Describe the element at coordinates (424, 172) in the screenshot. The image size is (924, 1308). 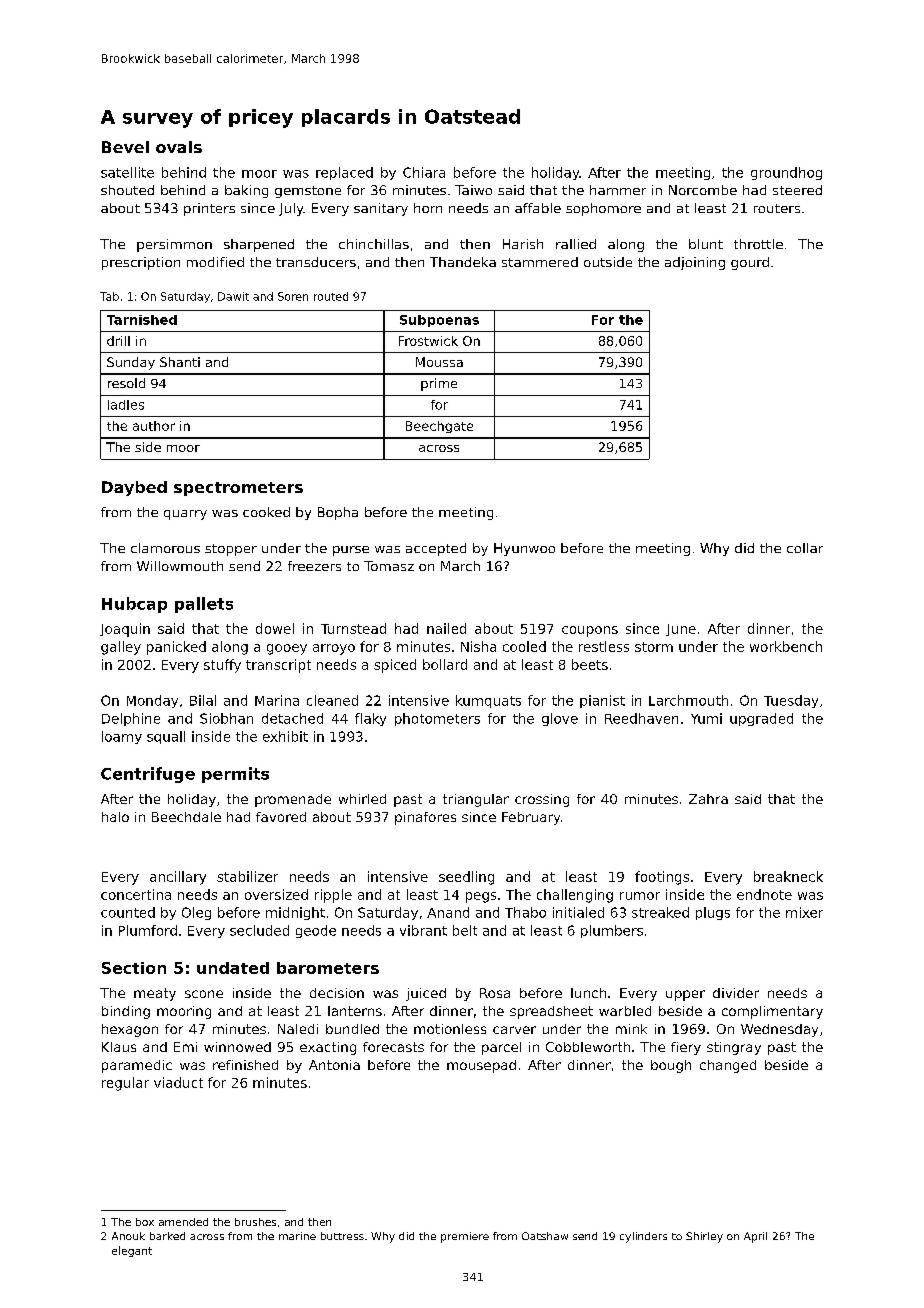
I see `Chiara` at that location.
